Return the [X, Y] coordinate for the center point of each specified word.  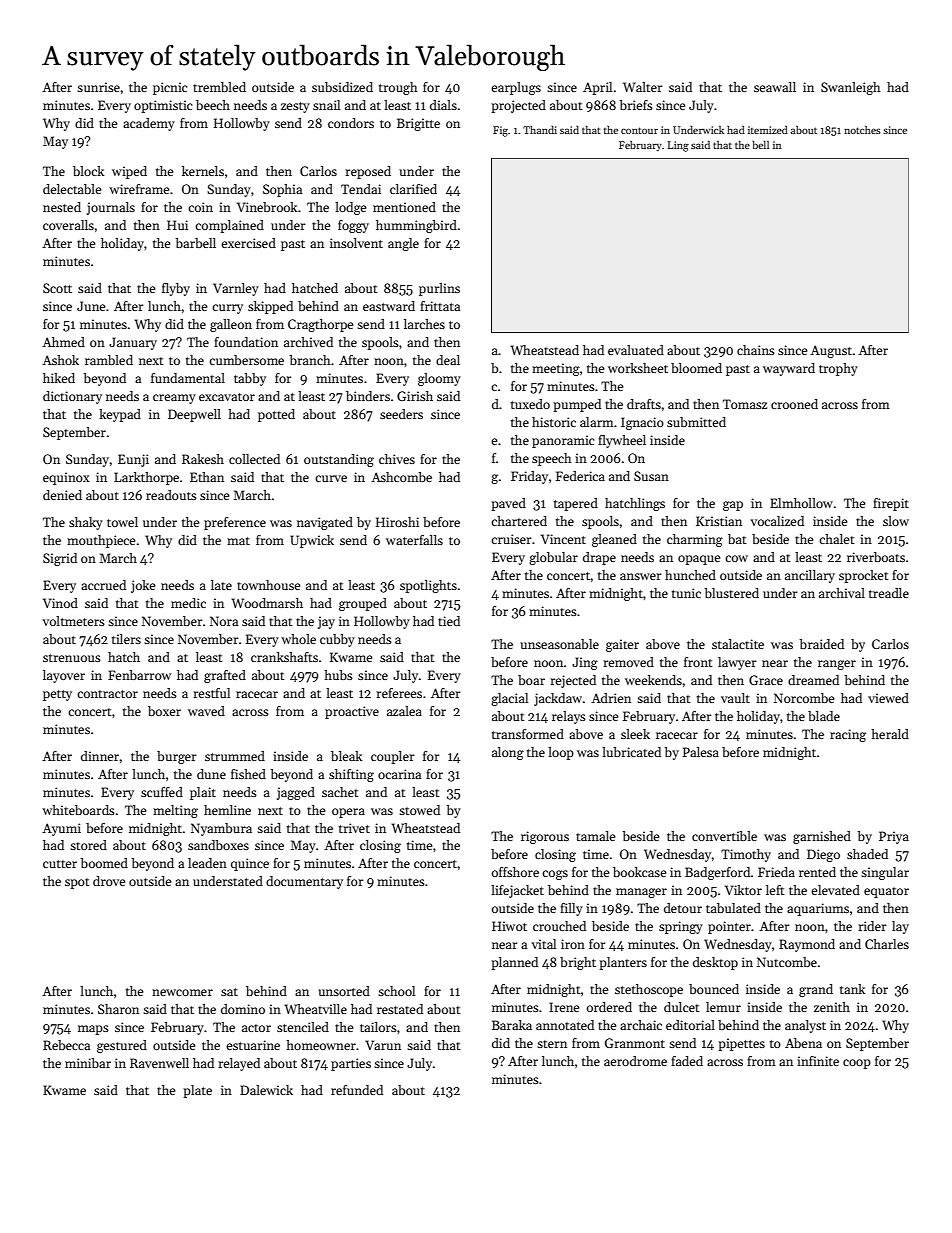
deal [448, 360]
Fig [500, 131]
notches [862, 130]
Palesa [701, 752]
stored [88, 845]
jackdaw [558, 699]
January [133, 343]
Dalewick [266, 1090]
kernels [203, 171]
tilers [126, 639]
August [831, 351]
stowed [419, 810]
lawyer [737, 663]
